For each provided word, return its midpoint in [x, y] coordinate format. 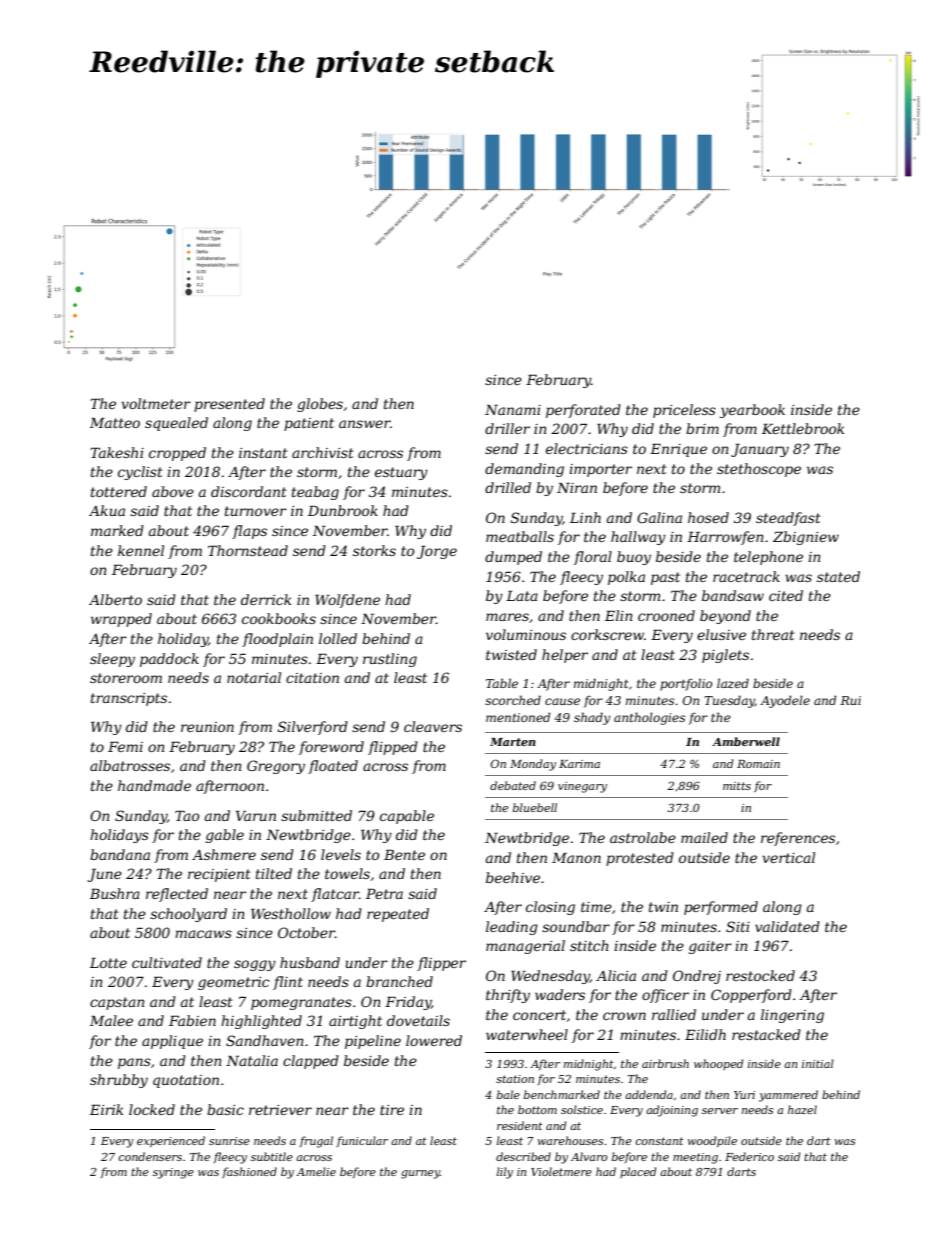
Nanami [513, 409]
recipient [219, 875]
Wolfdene [347, 601]
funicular [362, 1141]
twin [663, 907]
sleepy [112, 660]
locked [152, 1109]
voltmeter [156, 403]
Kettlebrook [803, 428]
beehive [513, 877]
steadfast [788, 519]
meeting [695, 1158]
